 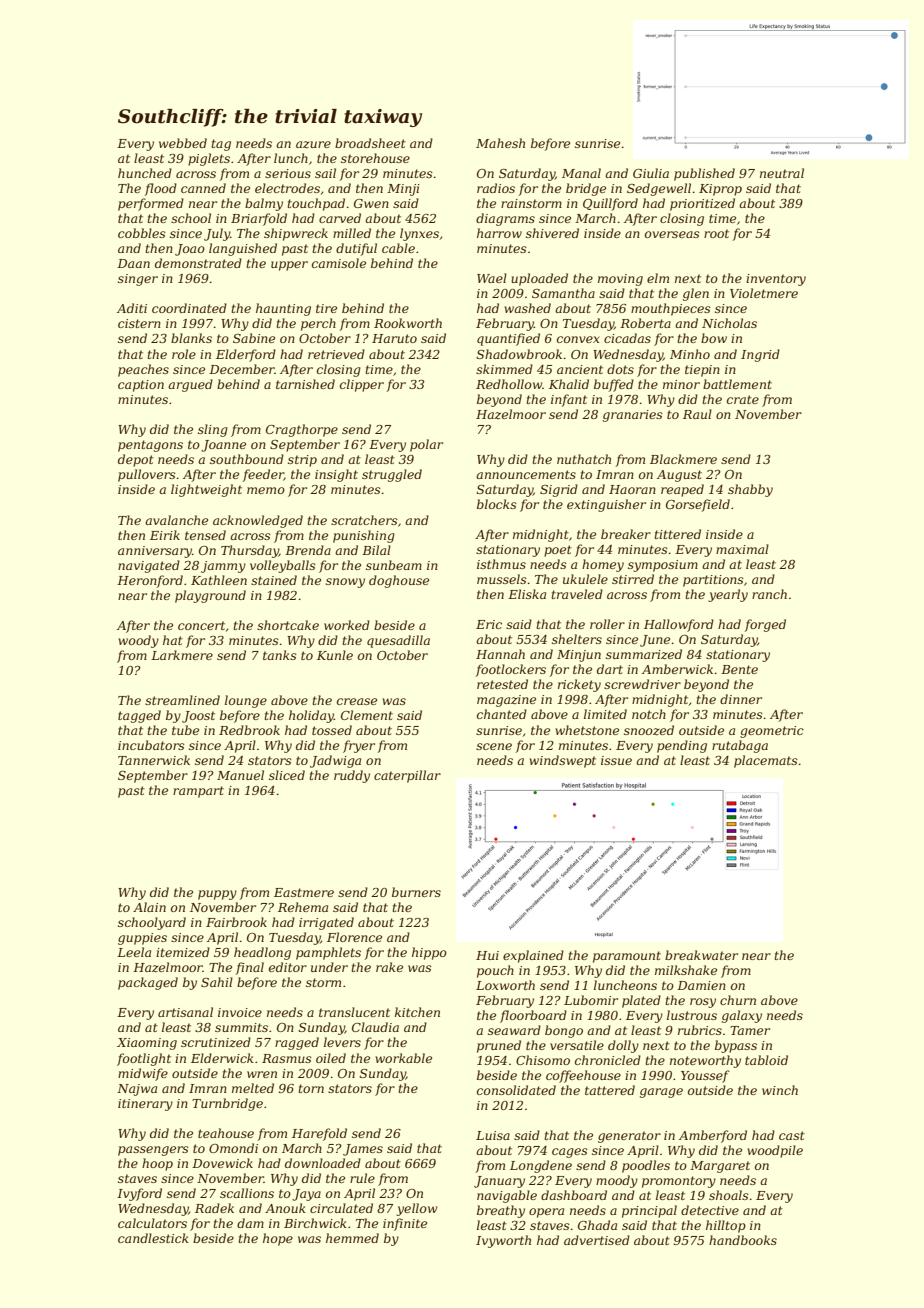 What do you see at coordinates (417, 1209) in the screenshot?
I see `yellow` at bounding box center [417, 1209].
